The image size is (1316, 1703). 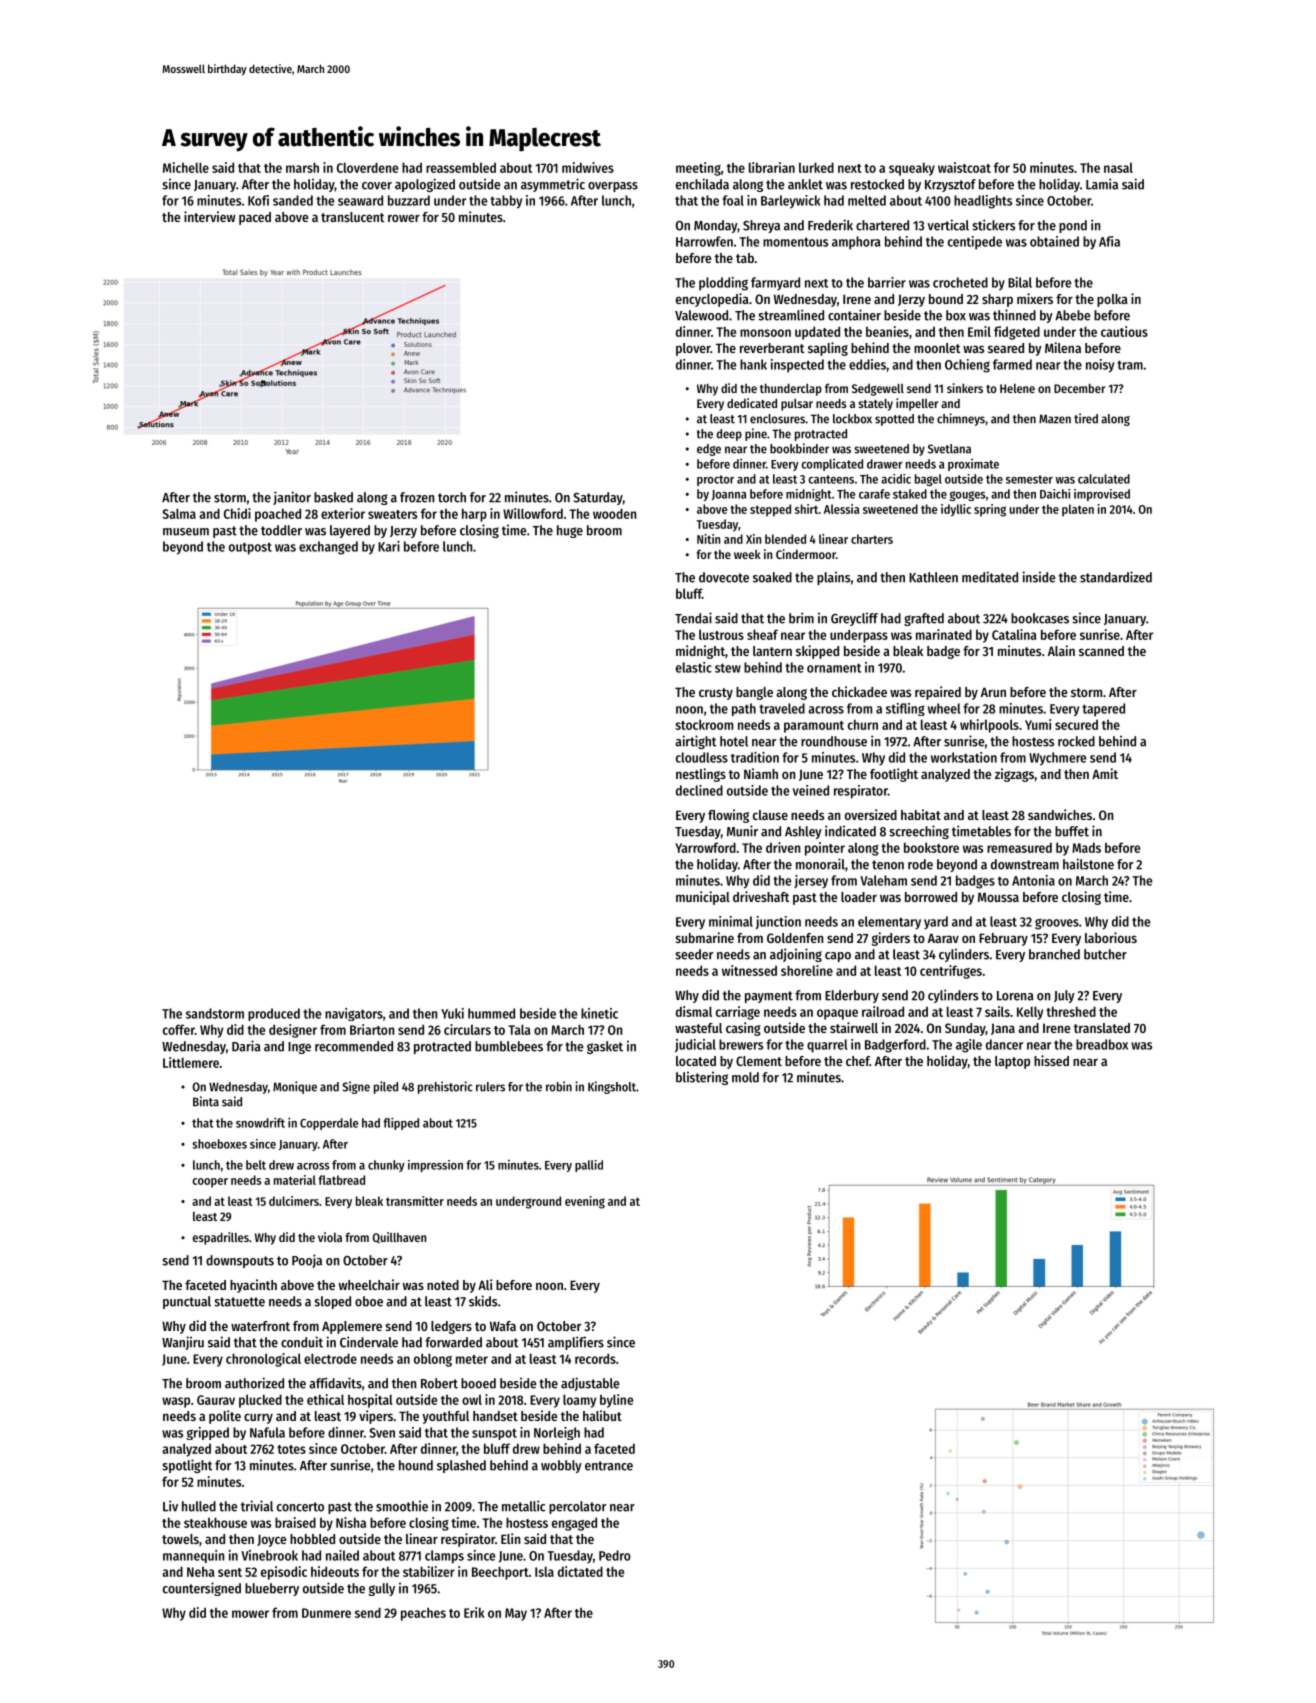 I want to click on coffer, so click(x=179, y=1029).
